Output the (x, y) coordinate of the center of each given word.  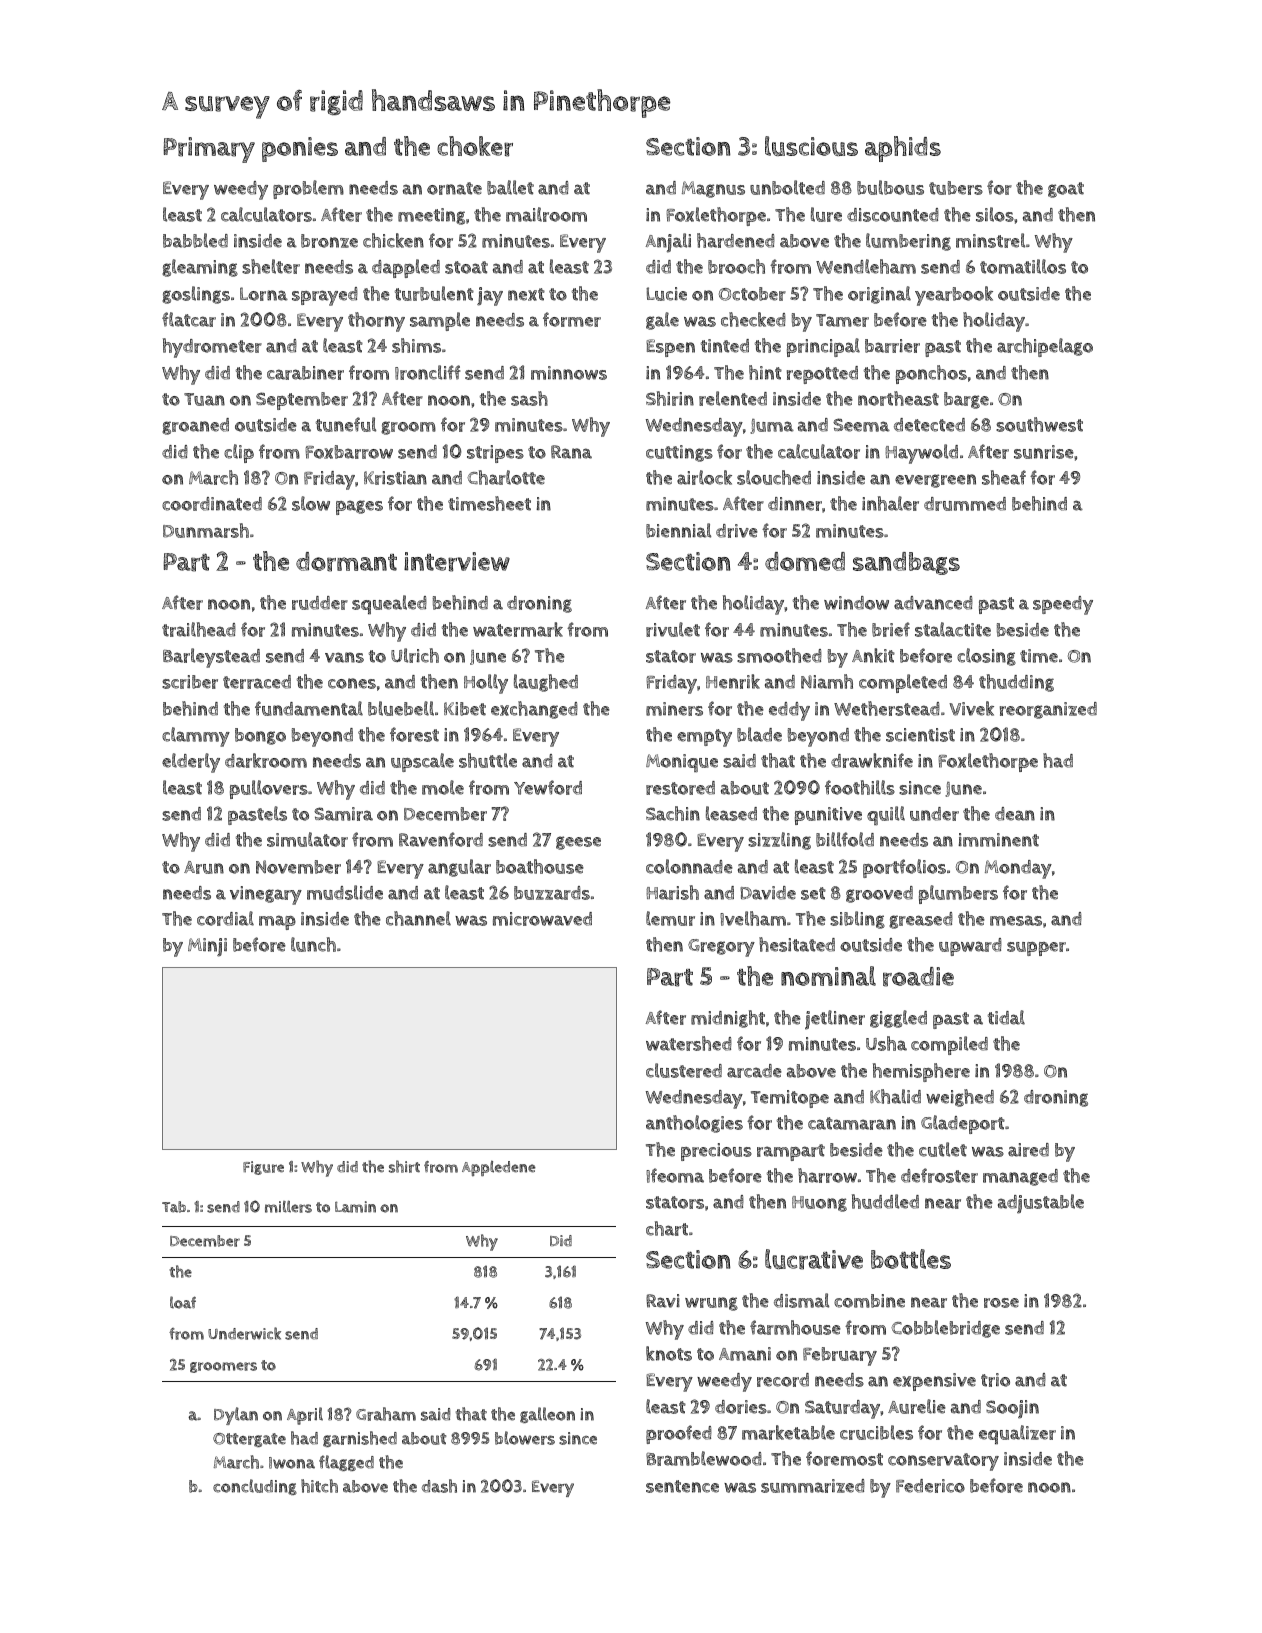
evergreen (935, 481)
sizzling (779, 841)
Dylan (236, 1416)
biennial (678, 530)
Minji (207, 947)
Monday (1018, 869)
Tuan (204, 399)
